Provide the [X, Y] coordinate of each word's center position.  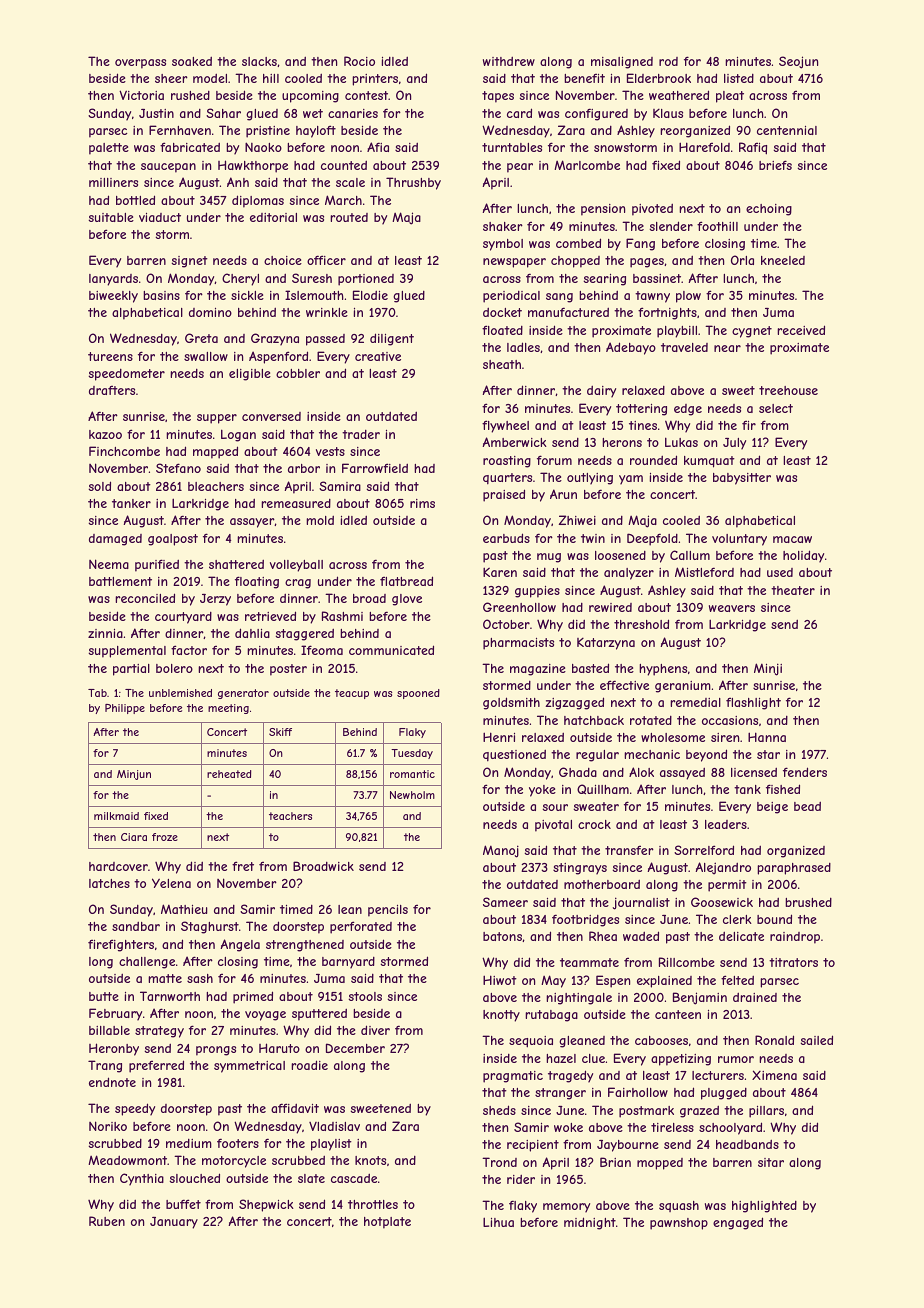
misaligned [622, 63]
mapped [215, 452]
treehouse [788, 390]
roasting [507, 462]
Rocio [359, 61]
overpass [140, 64]
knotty [501, 1016]
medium [189, 1143]
